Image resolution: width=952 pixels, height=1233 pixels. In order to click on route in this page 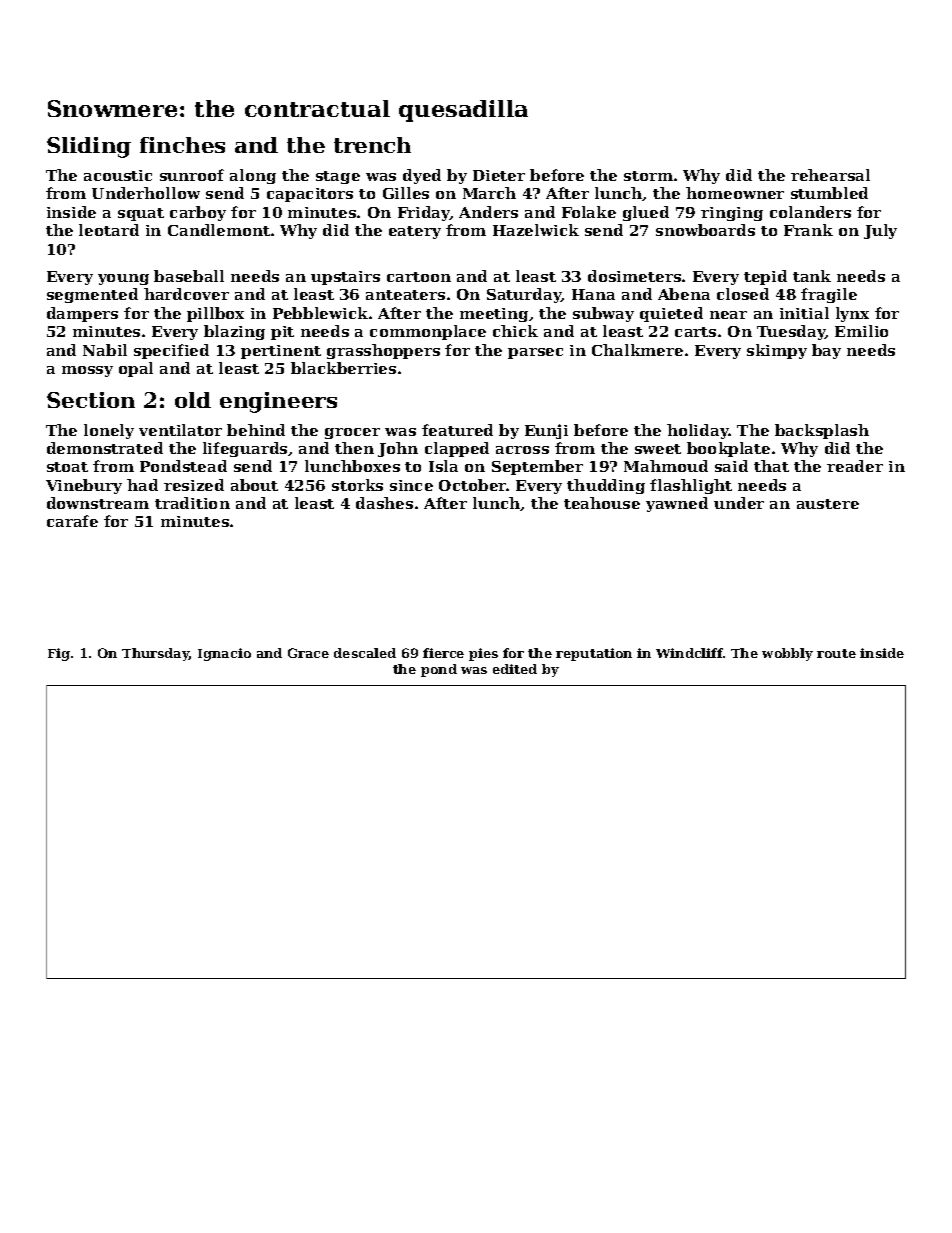, I will do `click(836, 653)`.
